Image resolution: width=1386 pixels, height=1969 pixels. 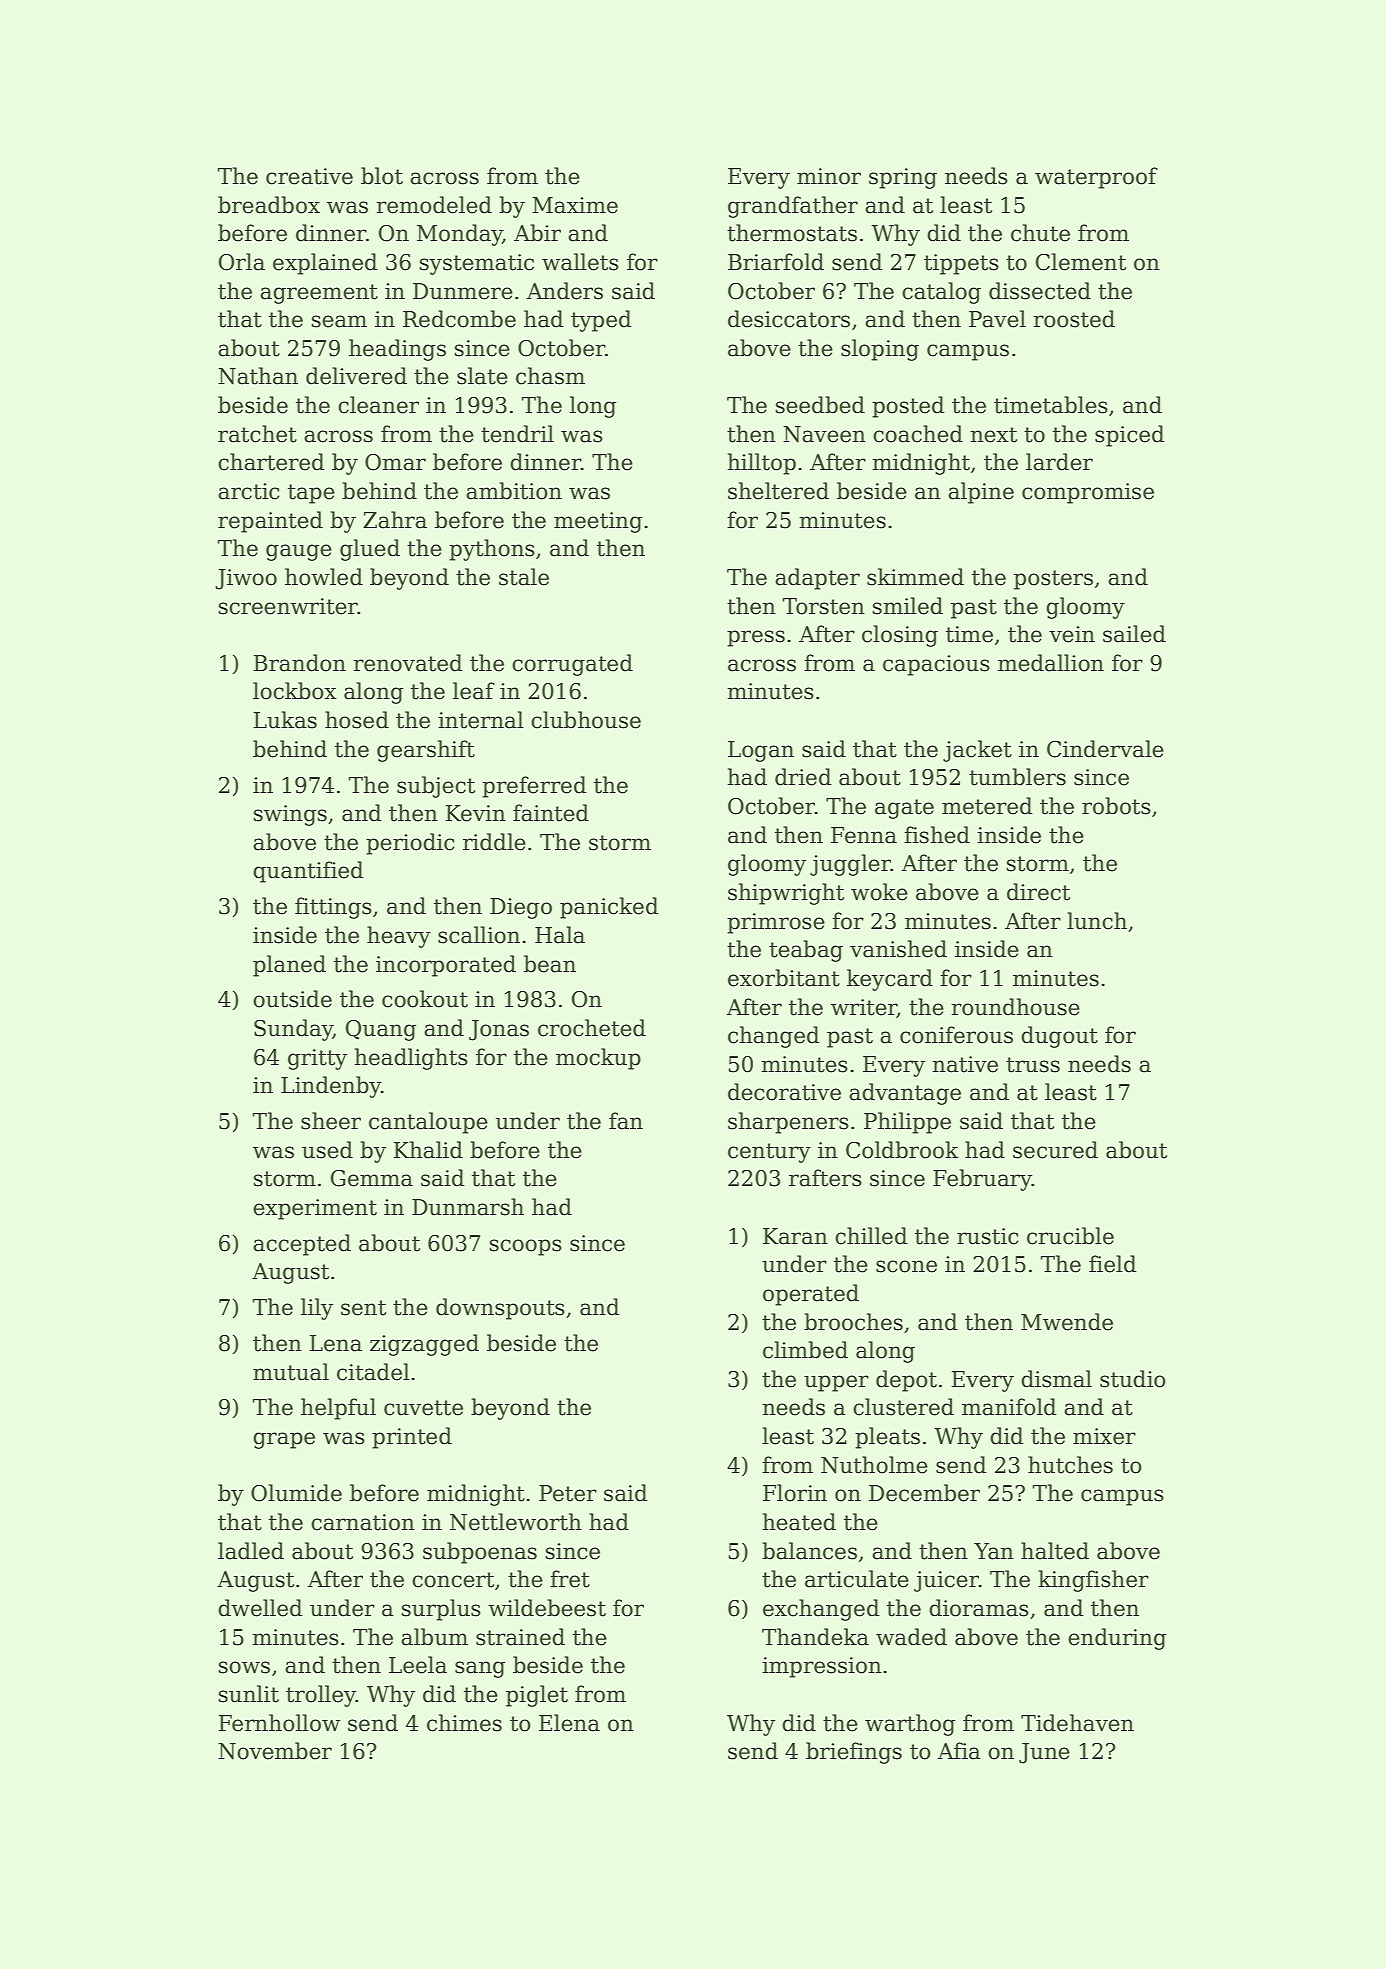 What do you see at coordinates (784, 1092) in the page?
I see `decorative` at bounding box center [784, 1092].
